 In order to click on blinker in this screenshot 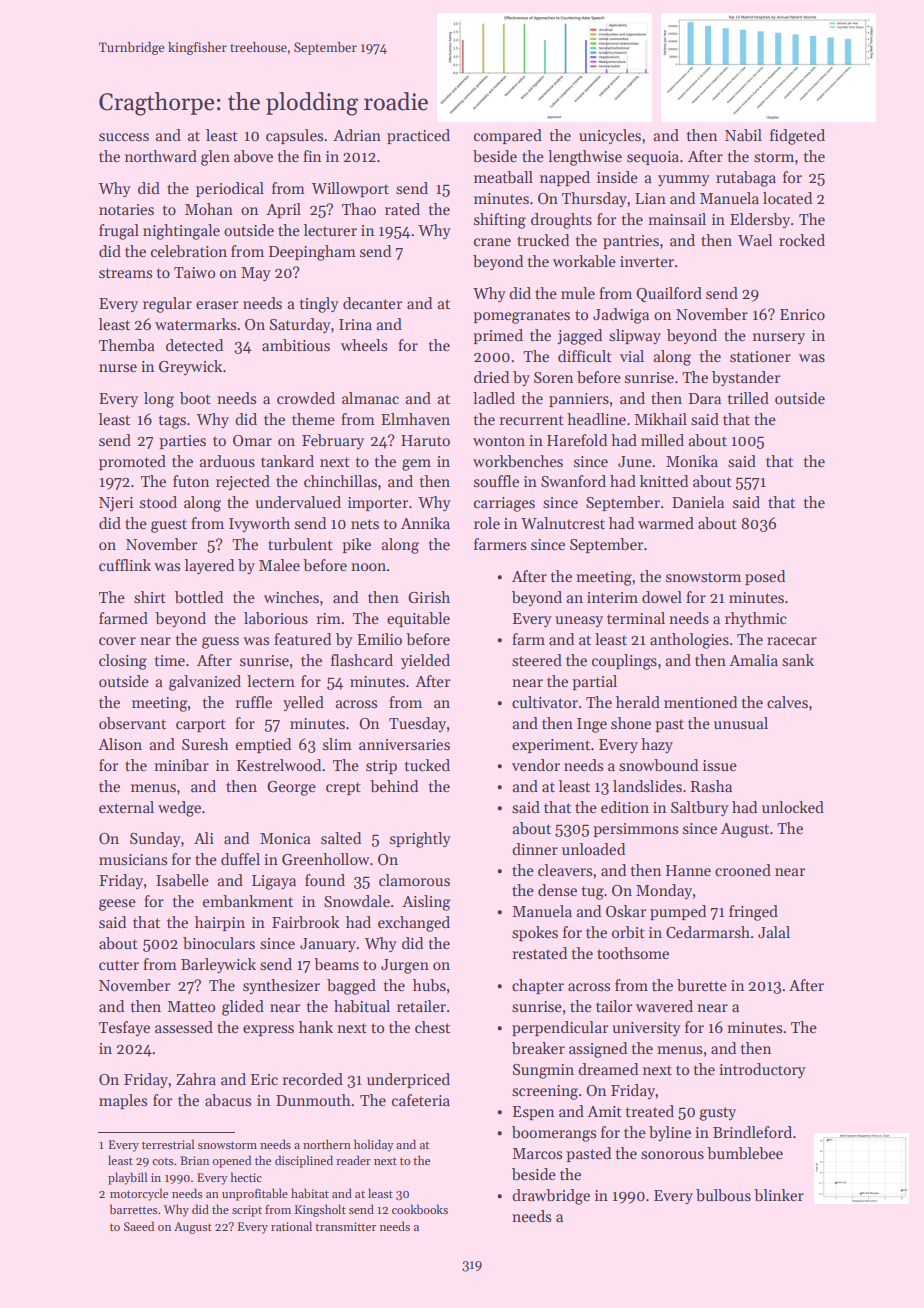, I will do `click(779, 1195)`.
